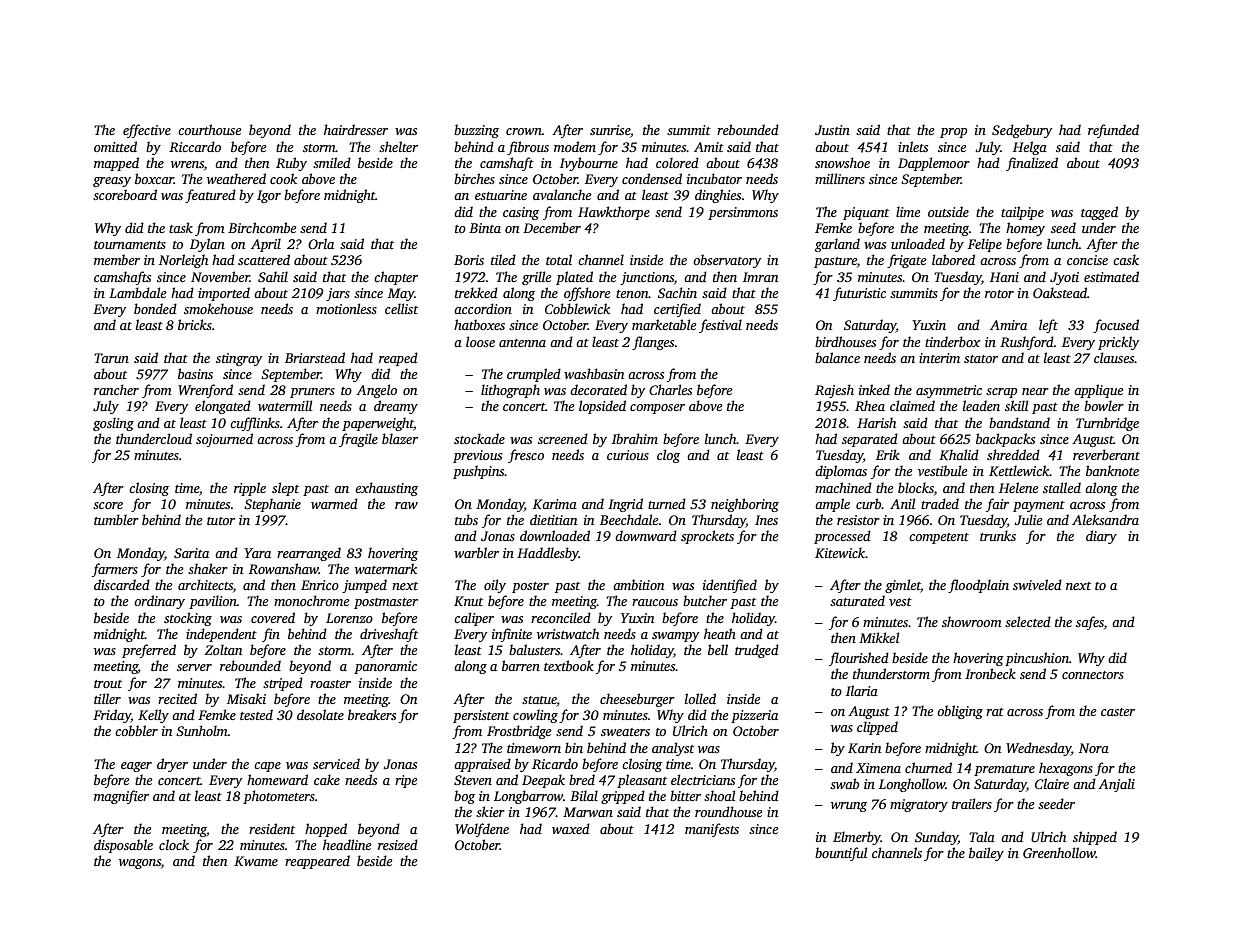 The height and width of the screenshot is (952, 1233). I want to click on swiveled, so click(1037, 584).
